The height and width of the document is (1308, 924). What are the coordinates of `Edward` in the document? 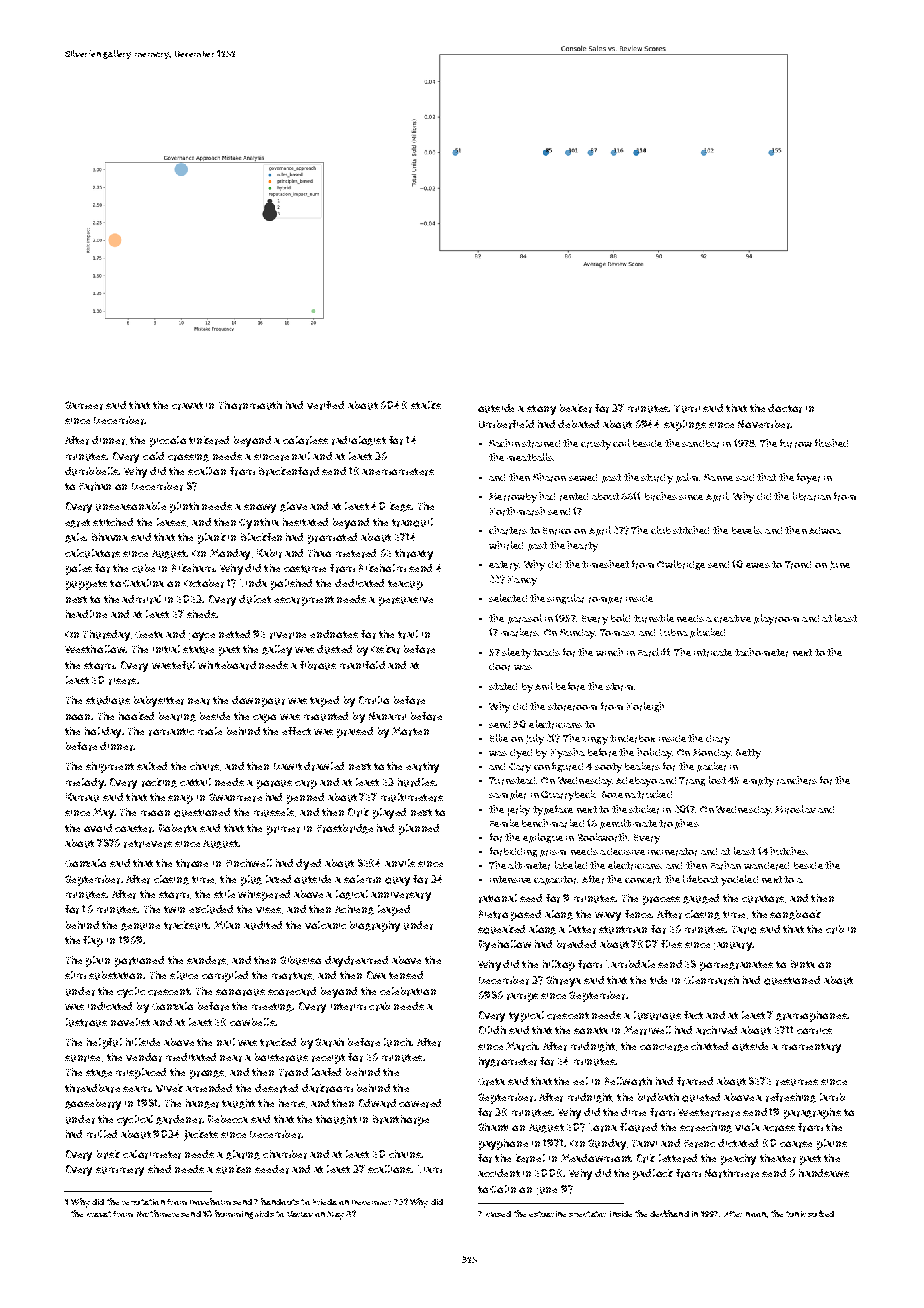 It's located at (377, 1103).
